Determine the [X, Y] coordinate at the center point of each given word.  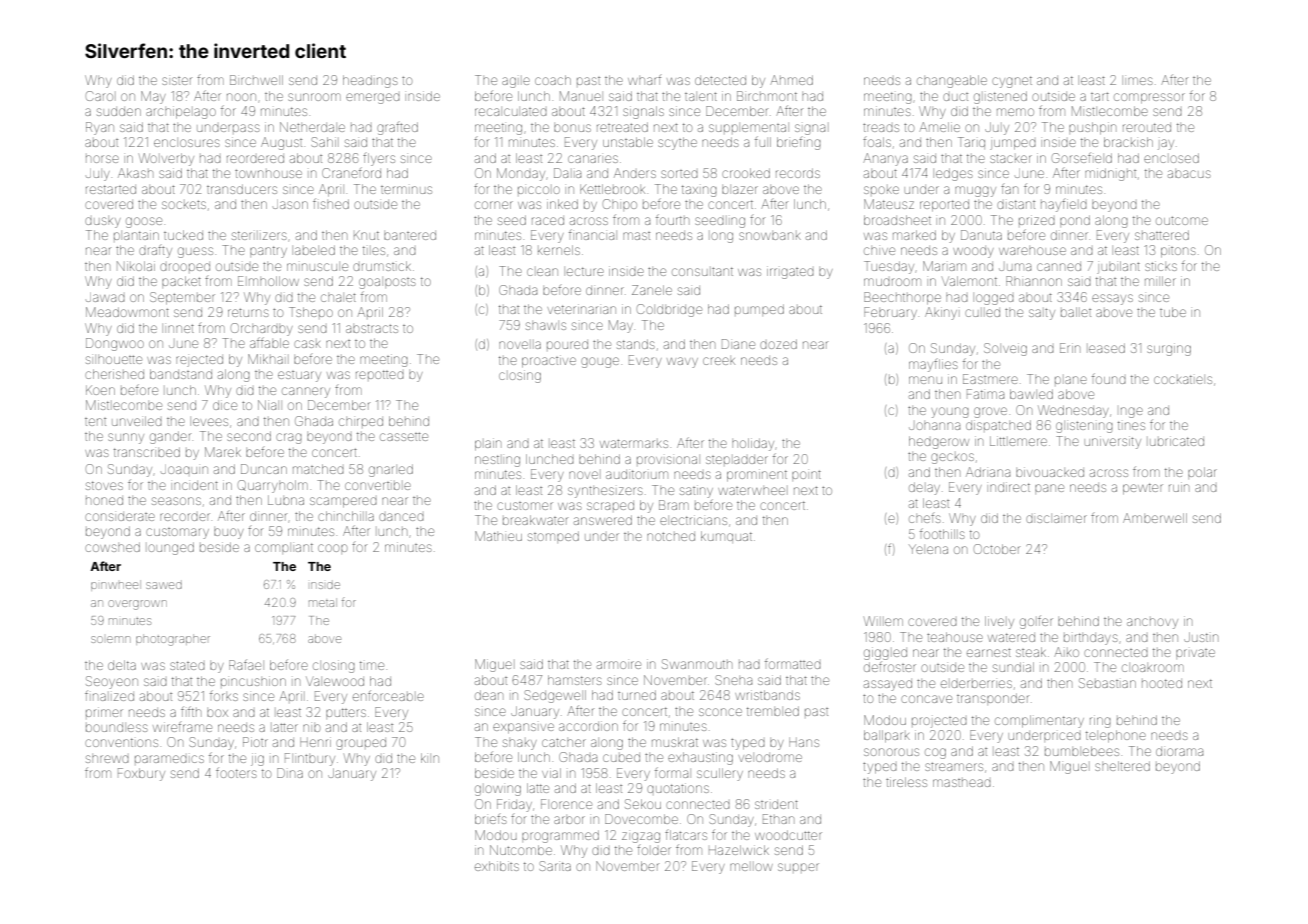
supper [798, 867]
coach [553, 80]
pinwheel [116, 585]
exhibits [497, 866]
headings [370, 81]
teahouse [955, 637]
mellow [751, 867]
